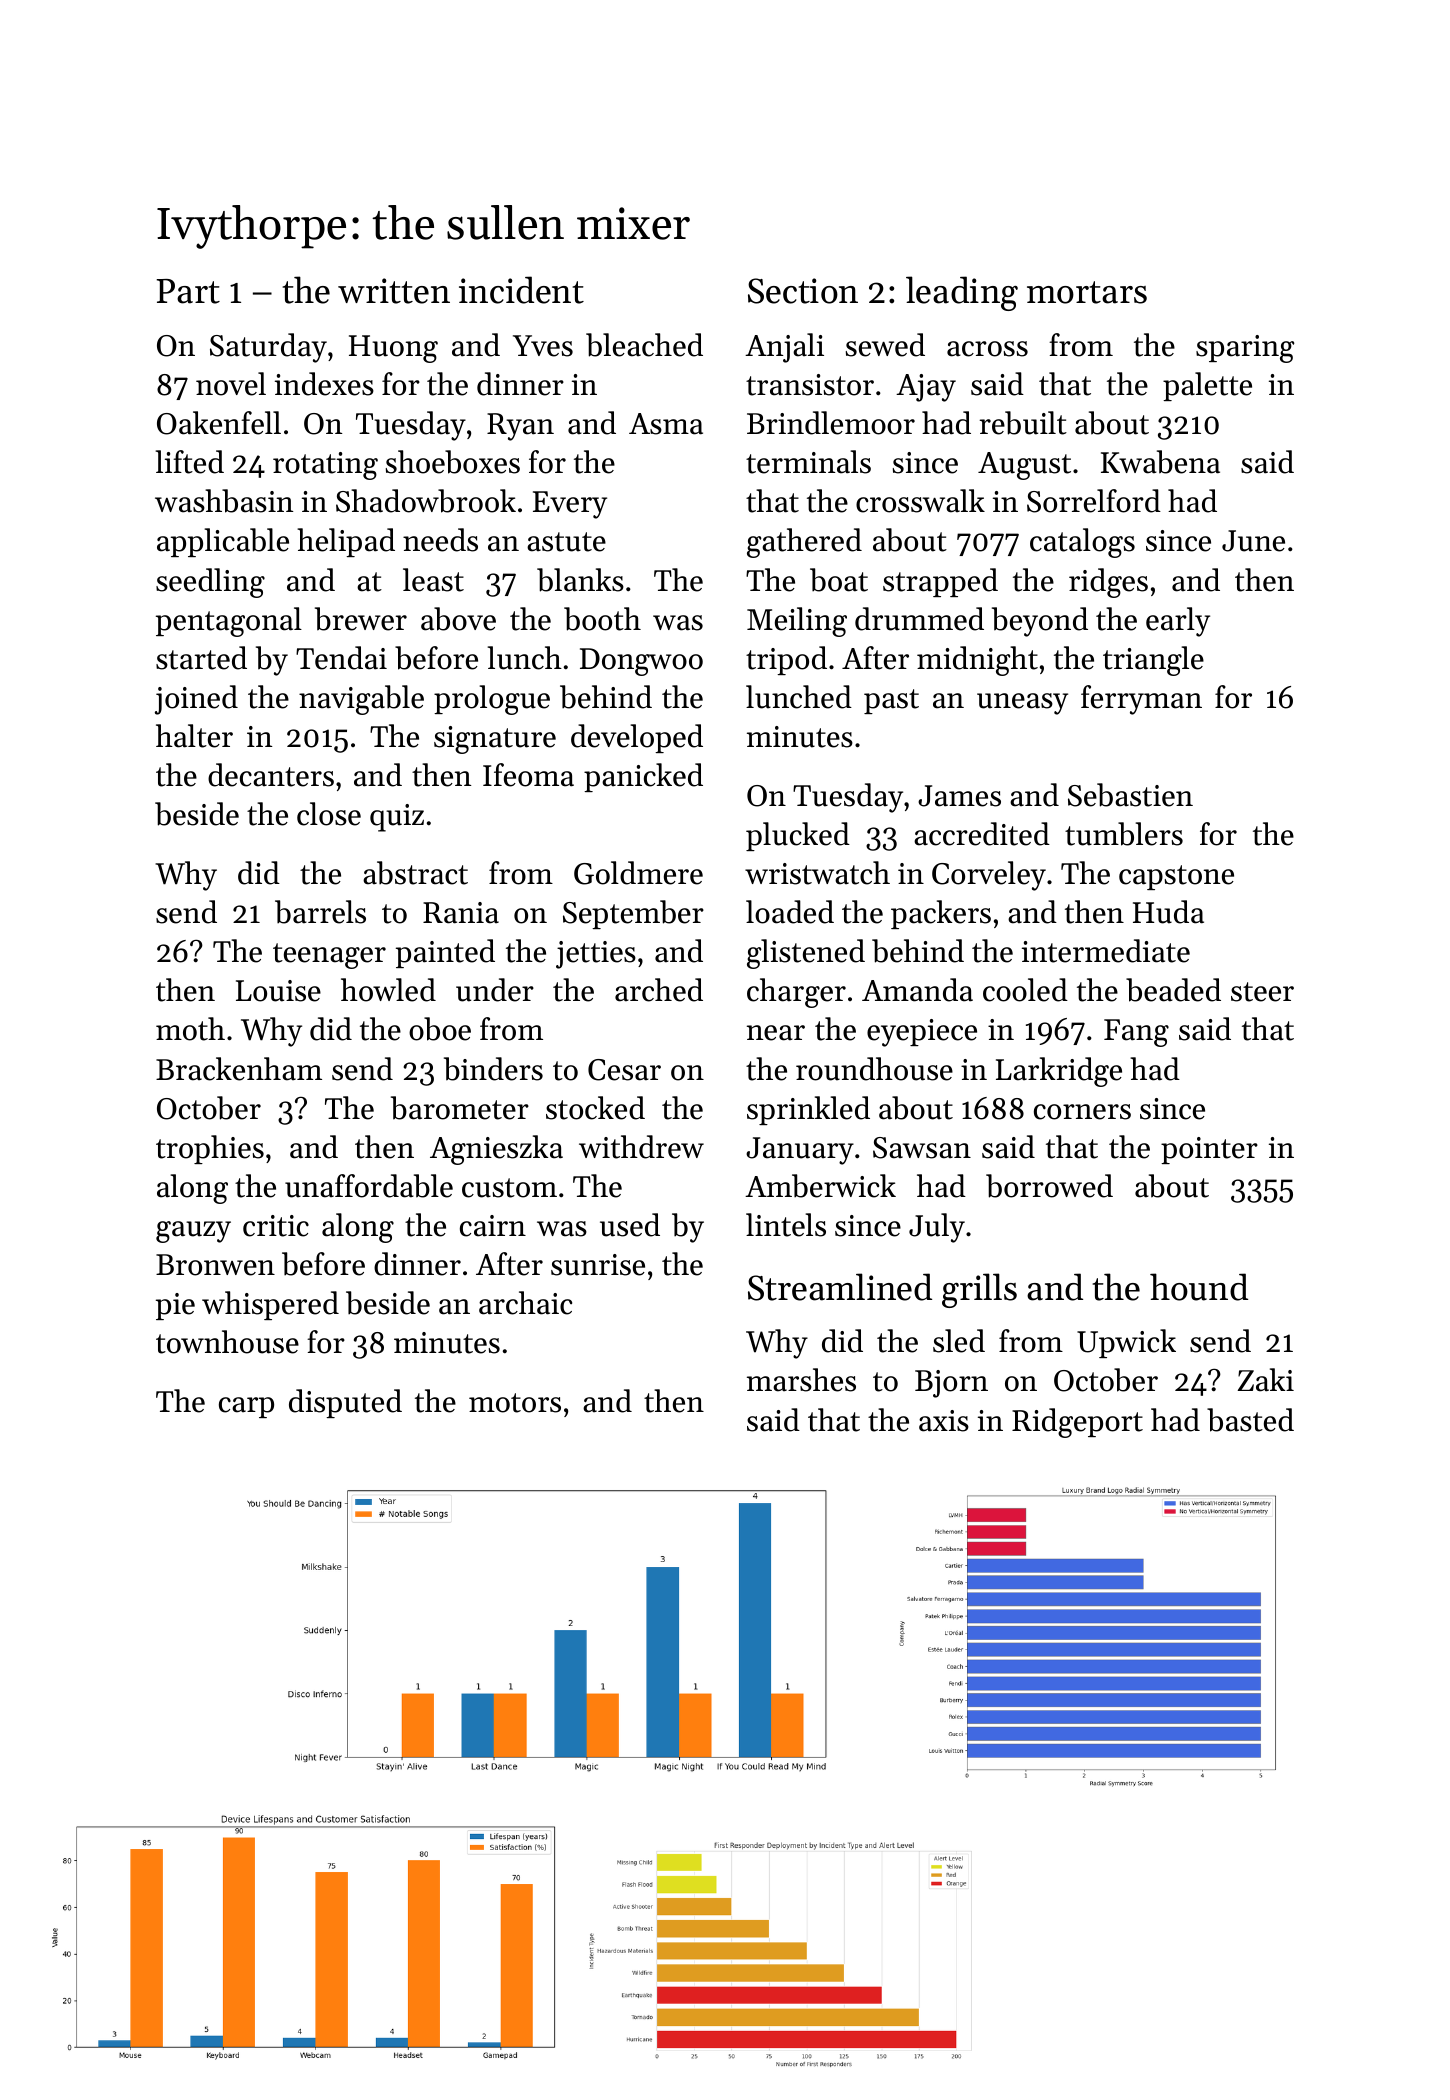 The width and height of the screenshot is (1450, 2100). I want to click on near, so click(776, 1033).
